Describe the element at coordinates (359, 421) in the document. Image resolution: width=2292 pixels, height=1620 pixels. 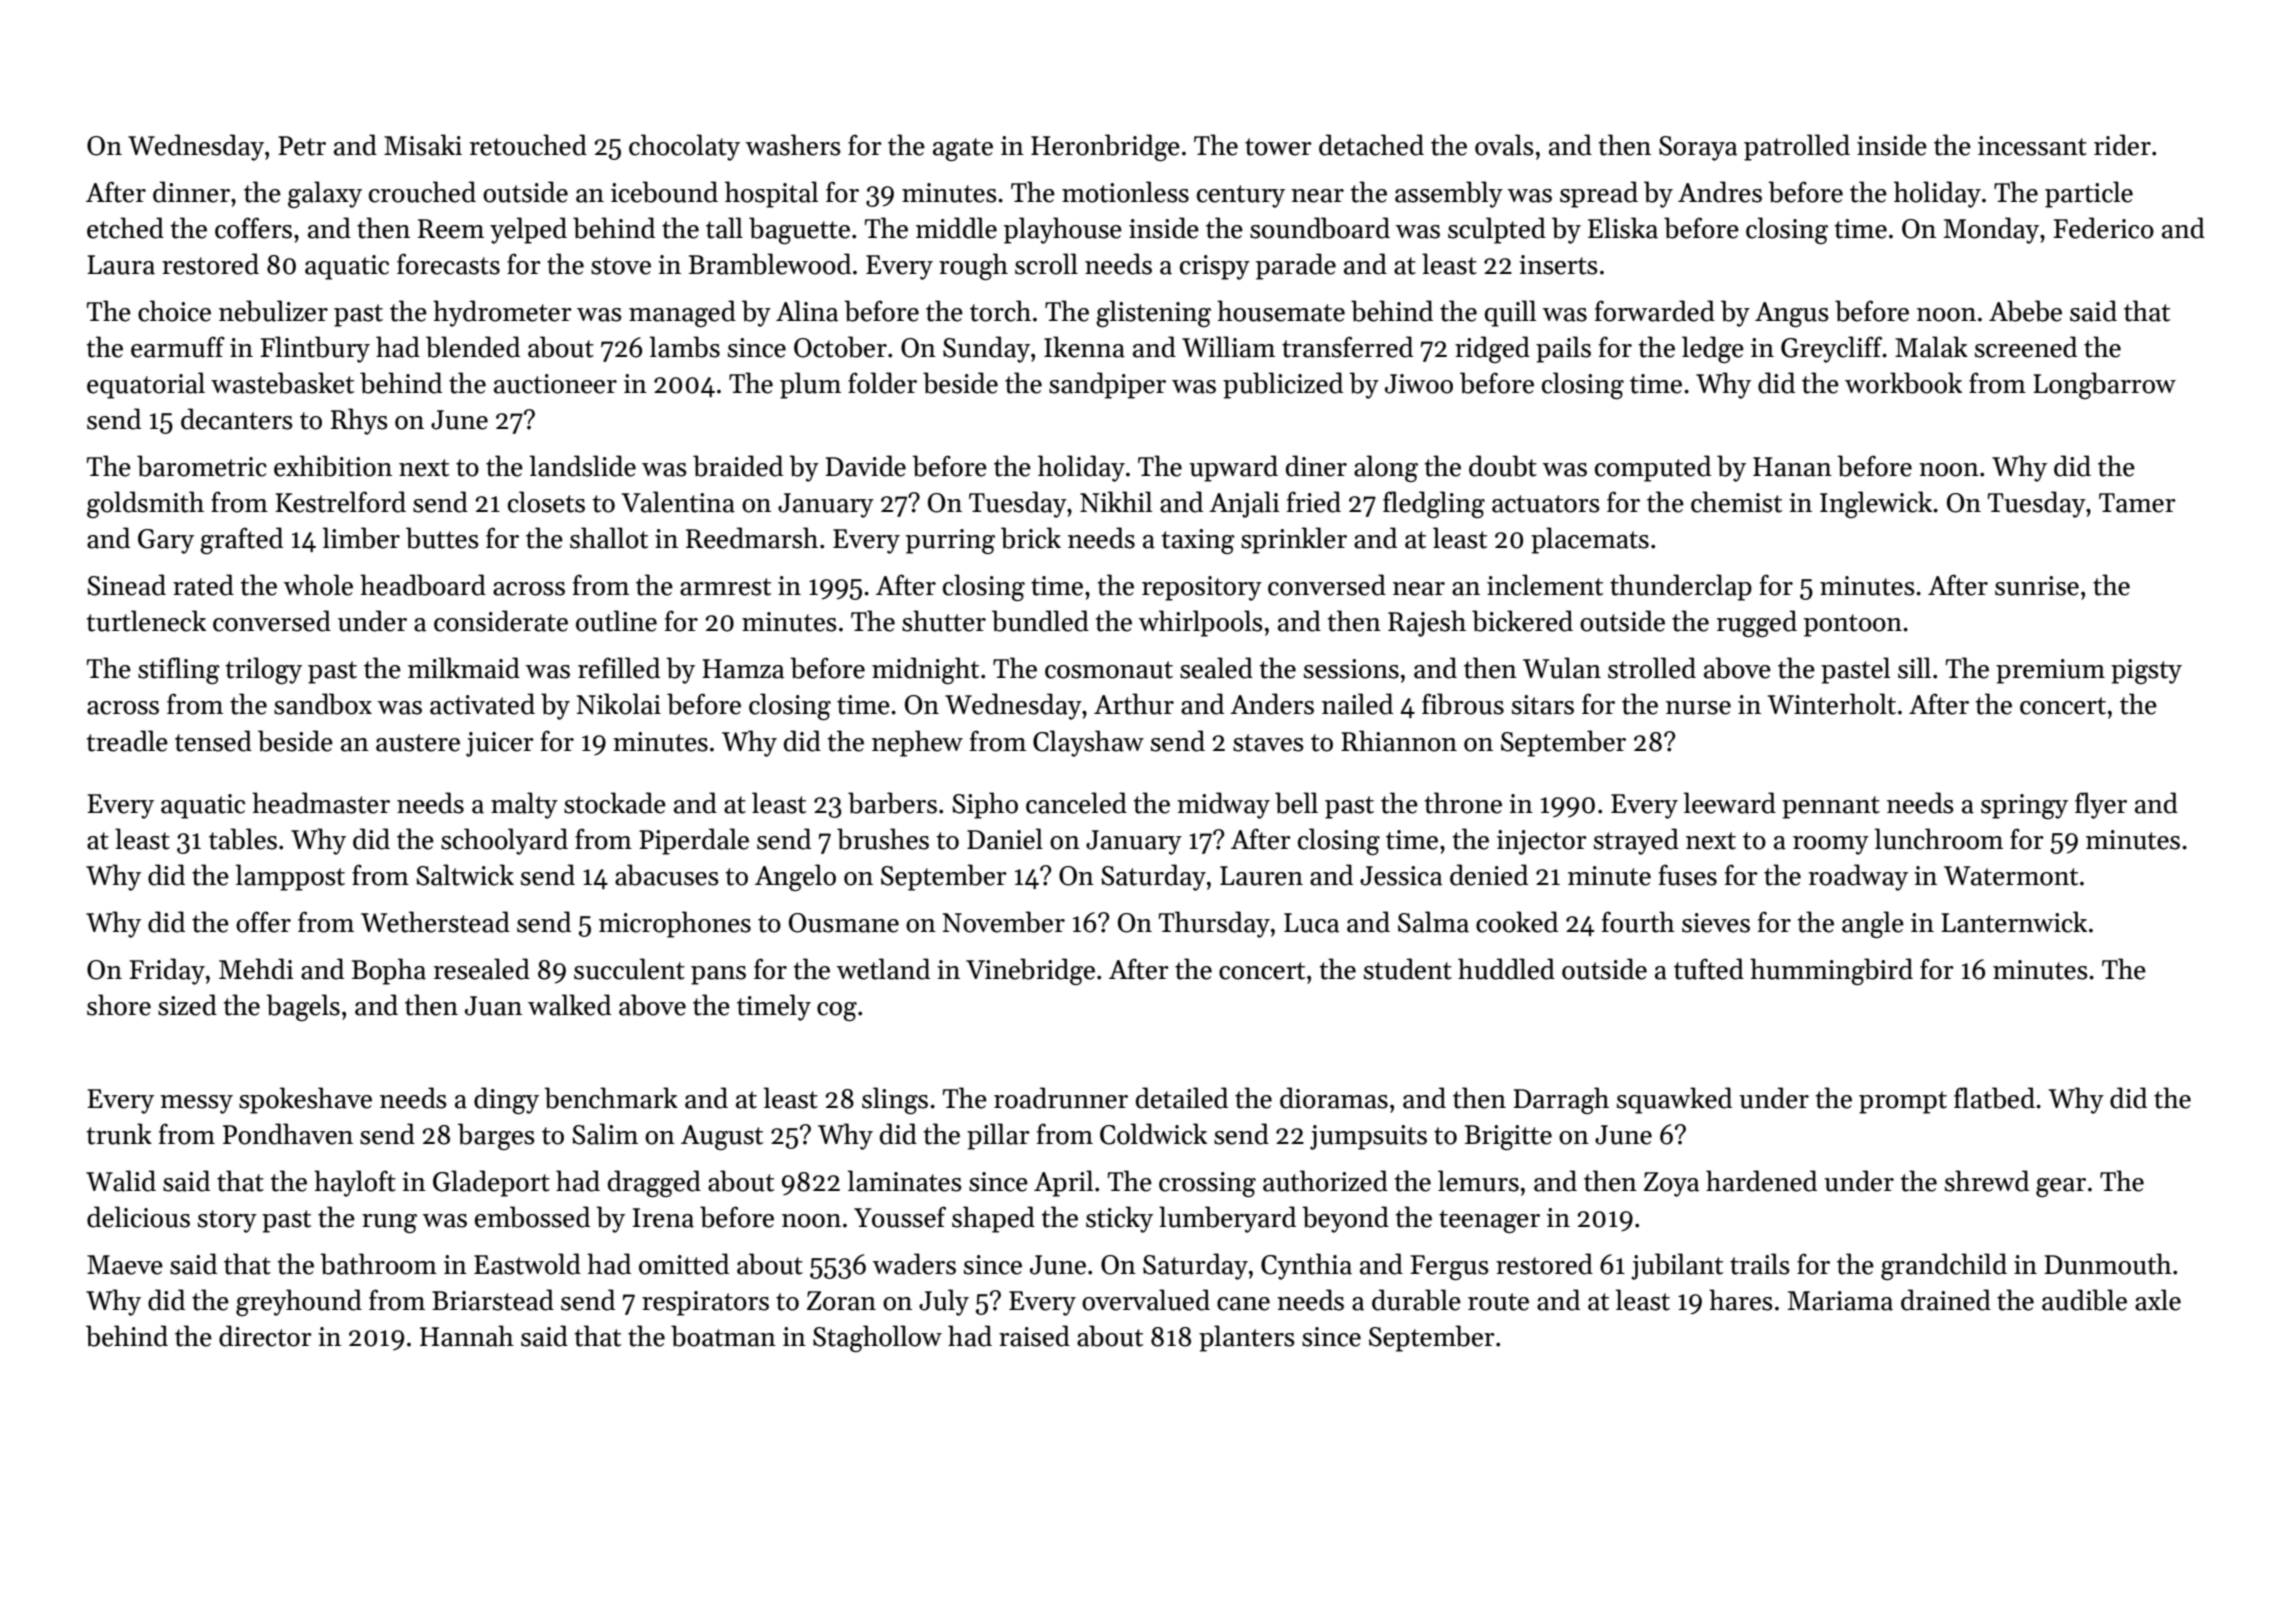
I see `Rhys` at that location.
